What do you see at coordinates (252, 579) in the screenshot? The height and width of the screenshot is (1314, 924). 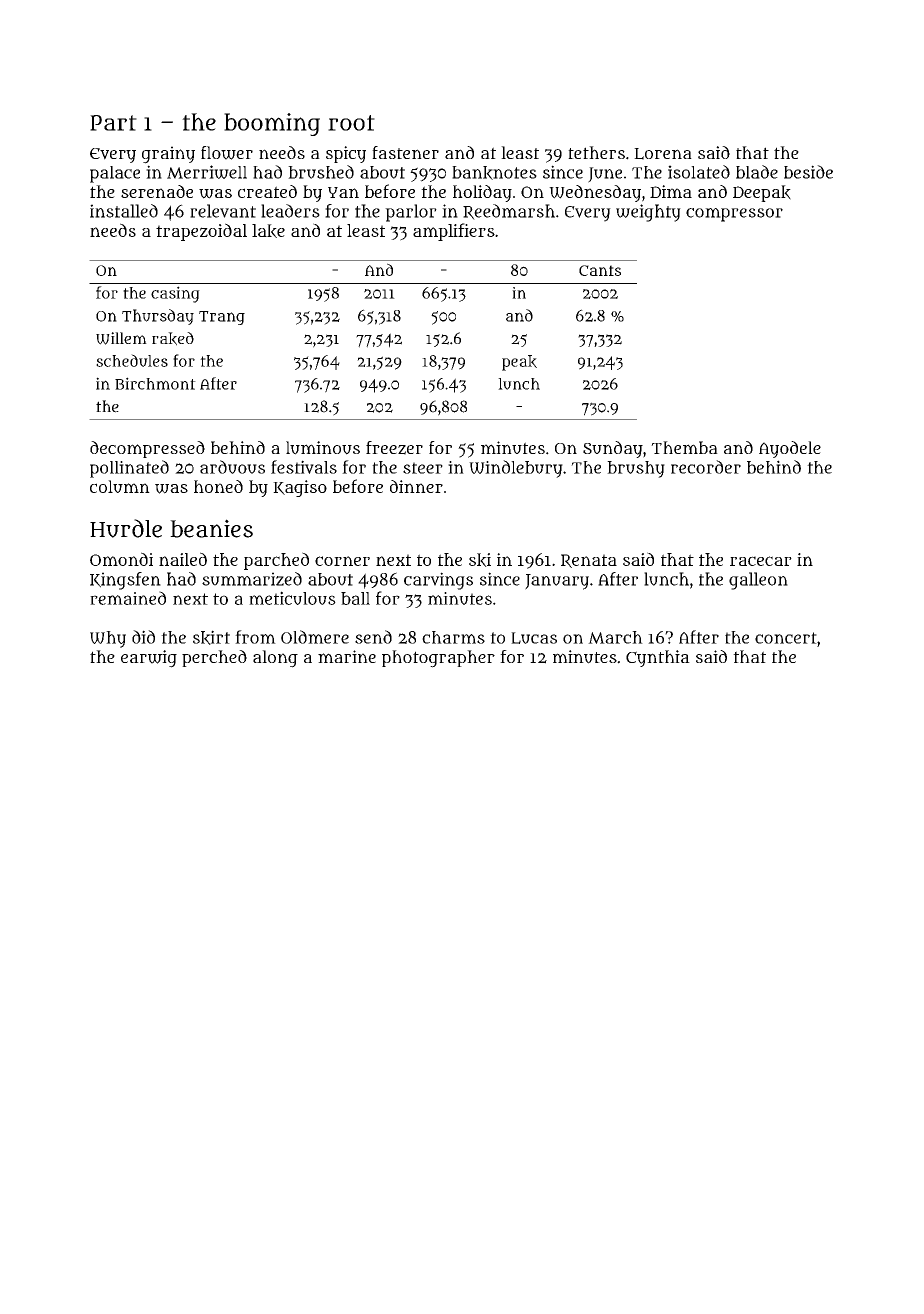 I see `summarized` at bounding box center [252, 579].
